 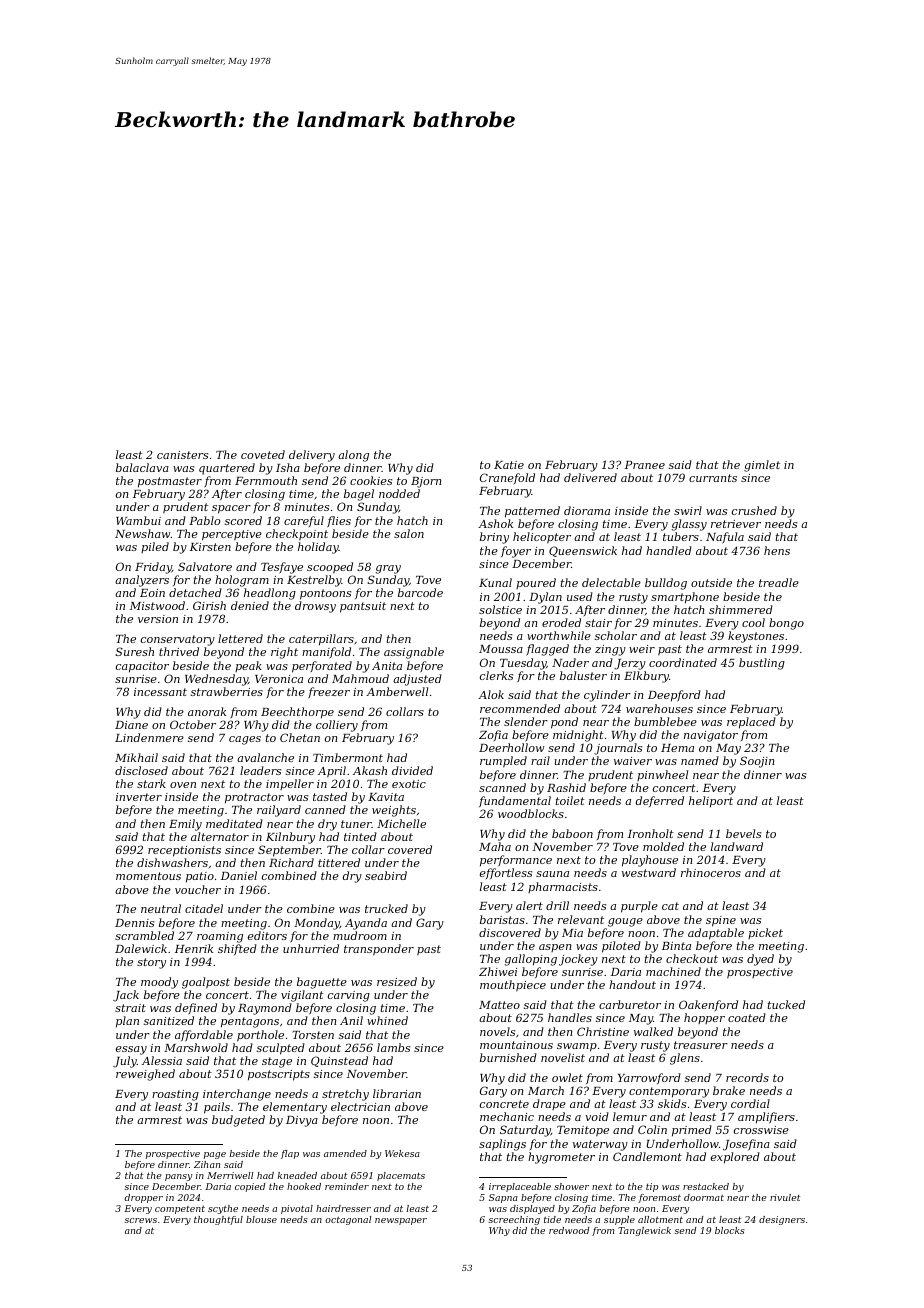 I want to click on adjusted, so click(x=417, y=680).
